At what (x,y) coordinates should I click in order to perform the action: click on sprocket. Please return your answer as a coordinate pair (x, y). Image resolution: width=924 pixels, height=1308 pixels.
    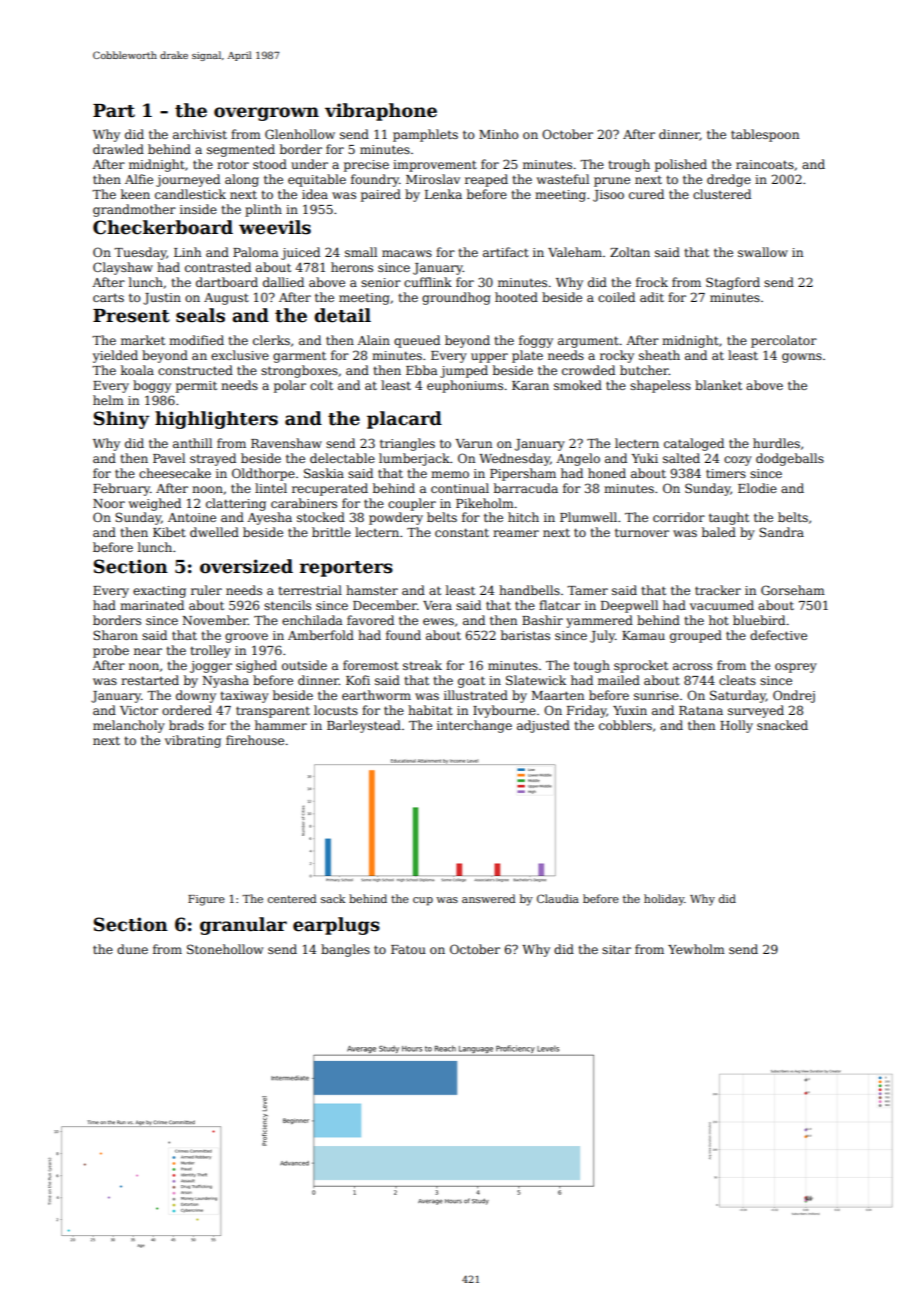
    Looking at the image, I should click on (641, 666).
